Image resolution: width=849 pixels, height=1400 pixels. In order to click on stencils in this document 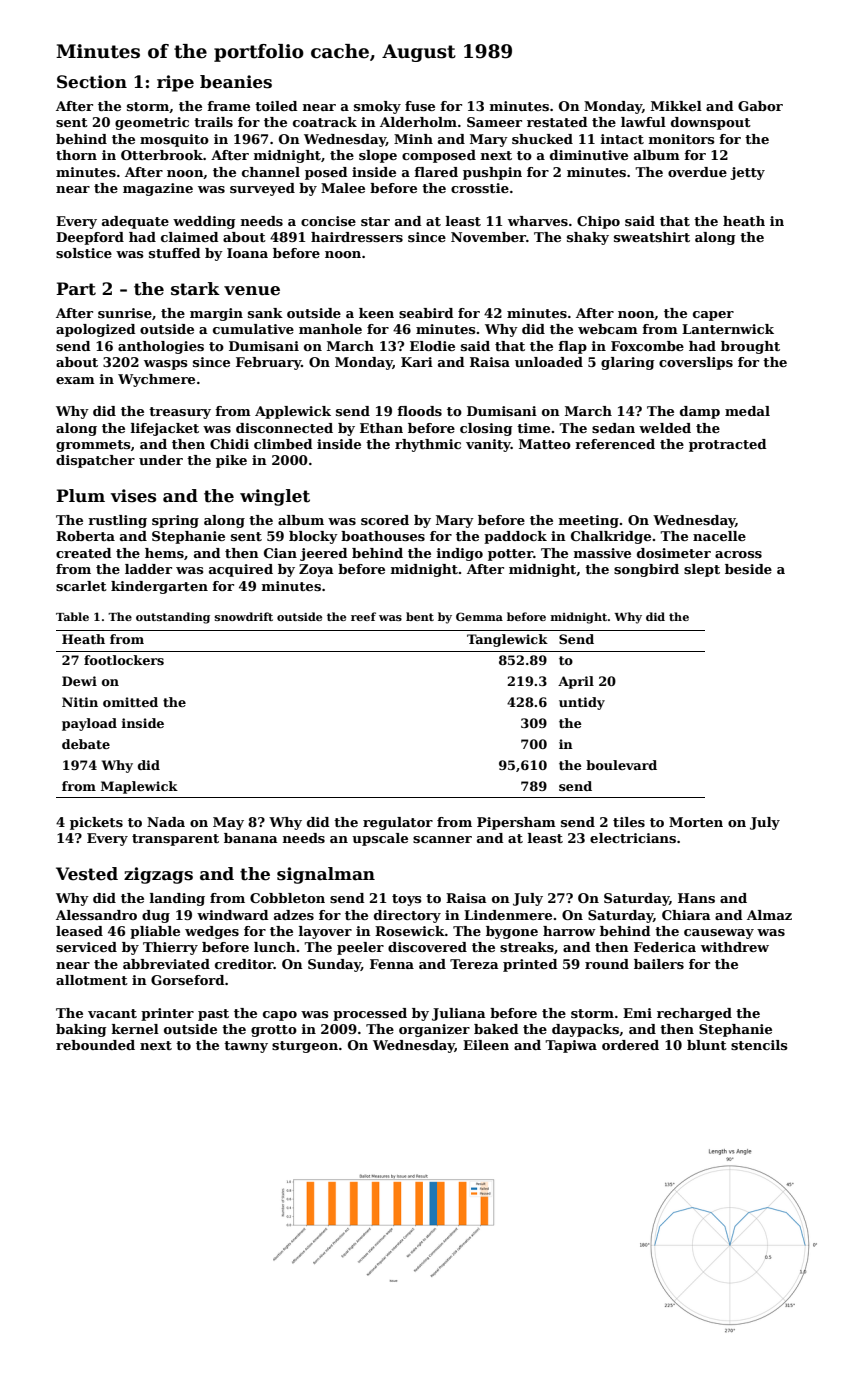, I will do `click(759, 1045)`.
